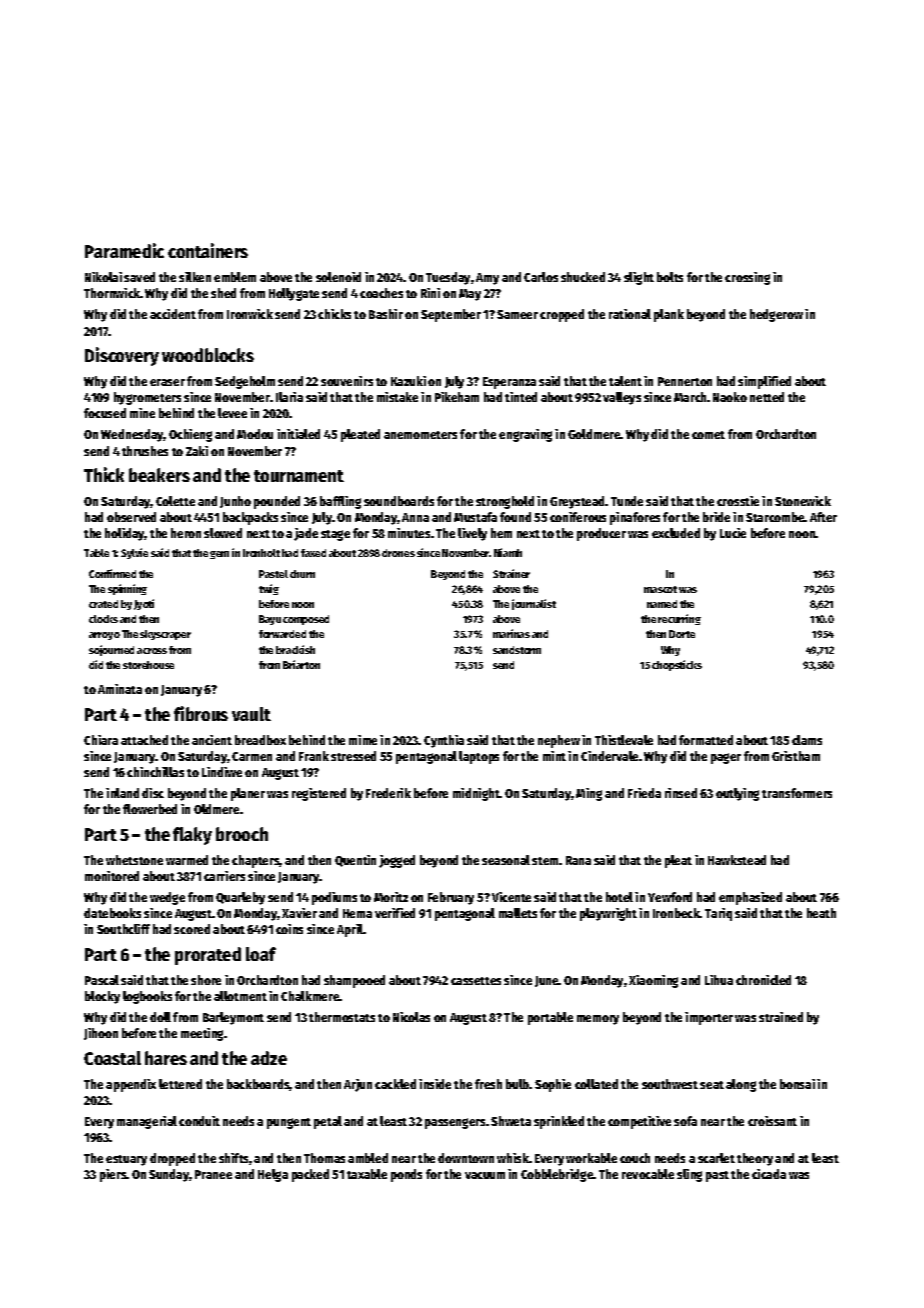 The height and width of the page is (1308, 924). I want to click on memory, so click(598, 1020).
